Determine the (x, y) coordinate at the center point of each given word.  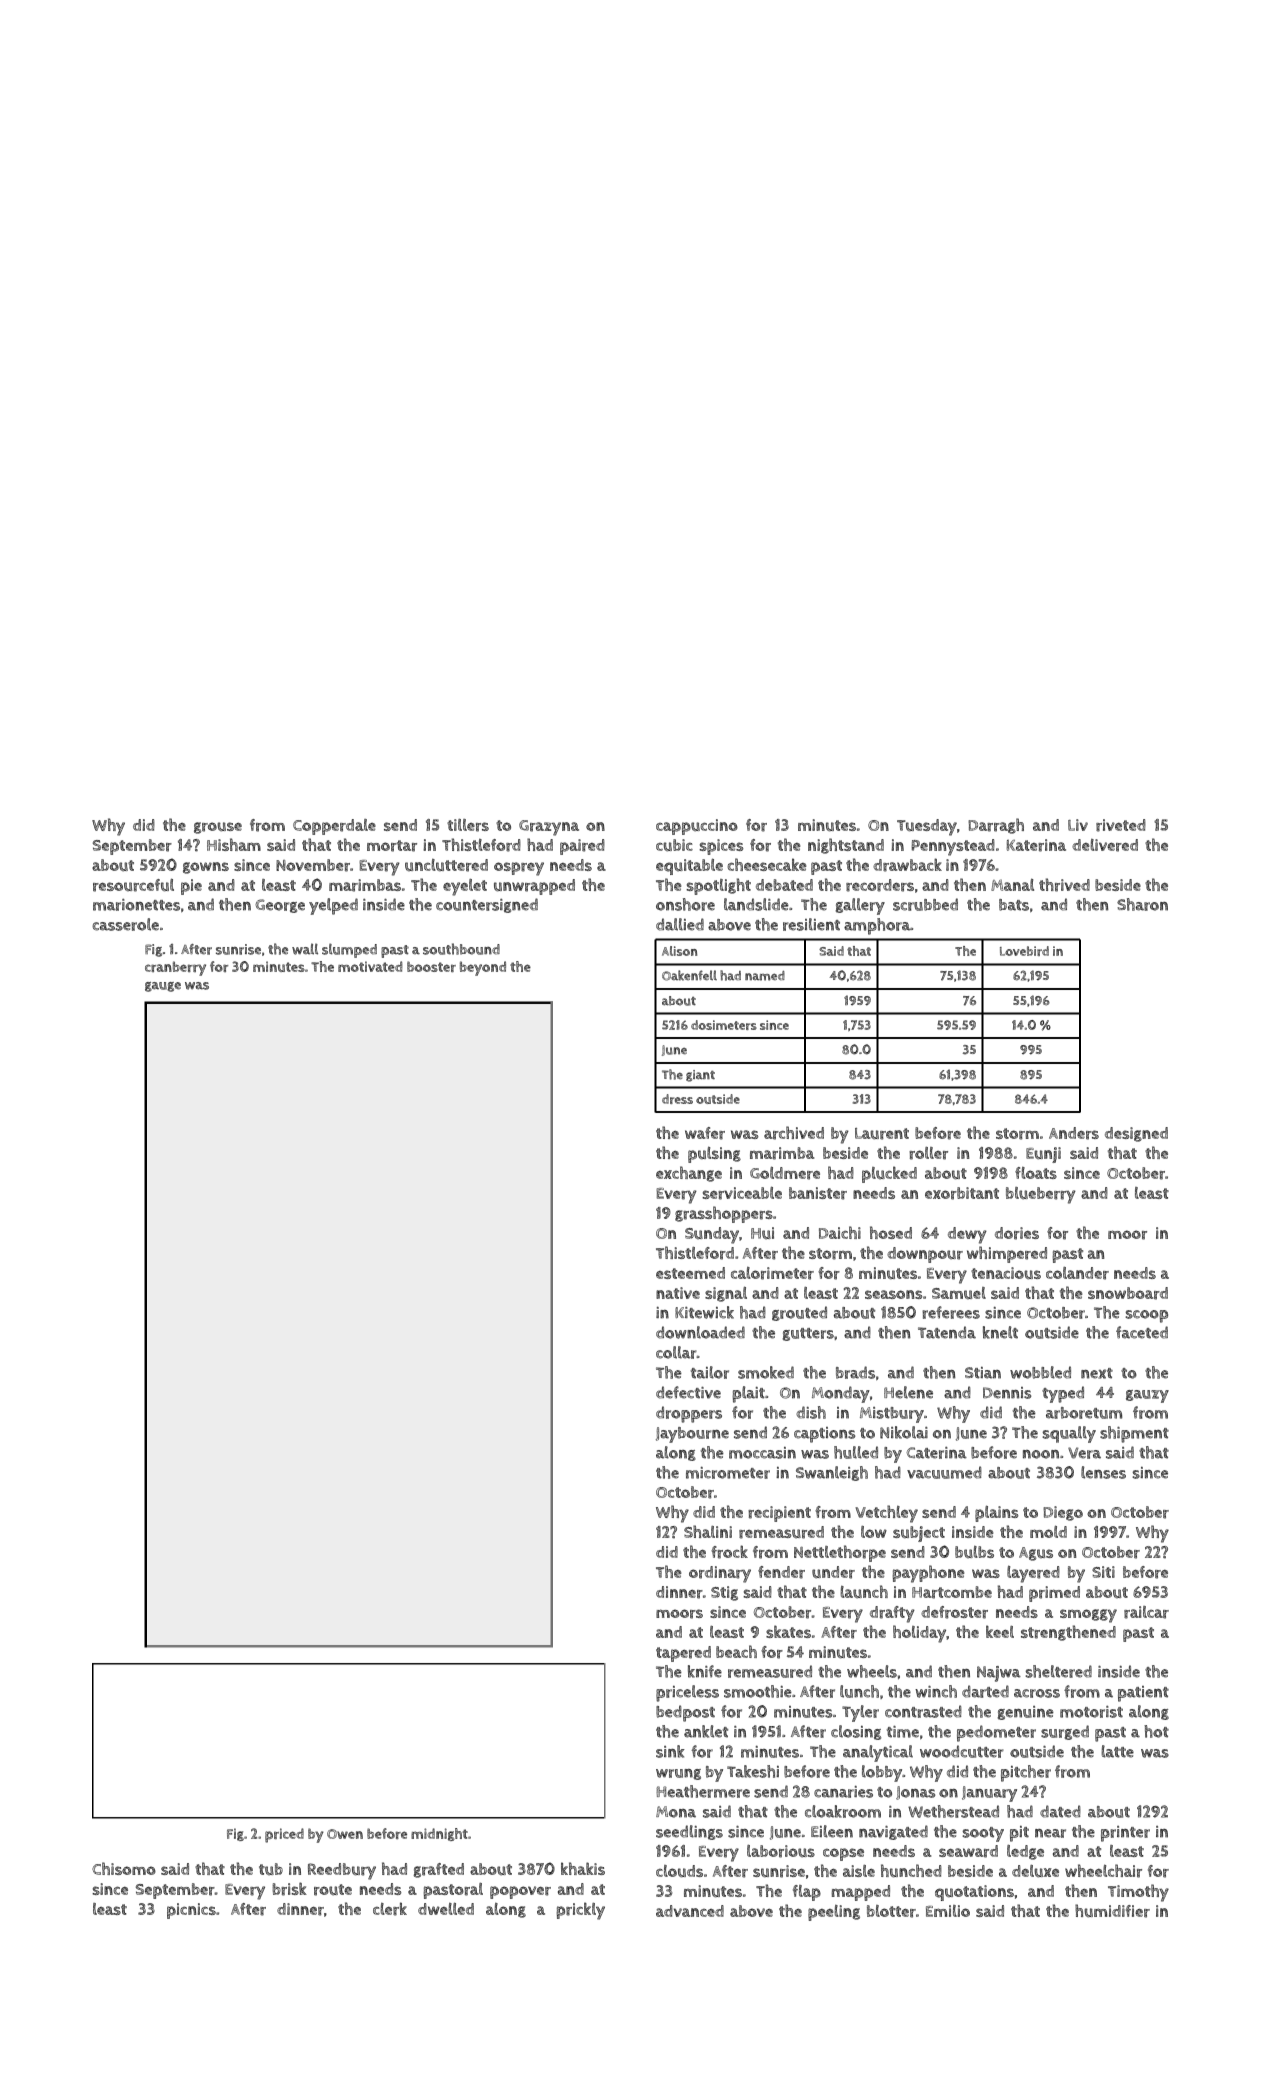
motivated (370, 966)
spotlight (718, 886)
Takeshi (753, 1771)
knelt (1000, 1332)
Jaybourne (692, 1435)
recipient (779, 1514)
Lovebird (1024, 951)
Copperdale (334, 827)
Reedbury (342, 1871)
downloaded (700, 1332)
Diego (1063, 1513)
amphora (877, 926)
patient (1143, 1694)
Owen (345, 1834)
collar (676, 1352)
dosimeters (724, 1025)
